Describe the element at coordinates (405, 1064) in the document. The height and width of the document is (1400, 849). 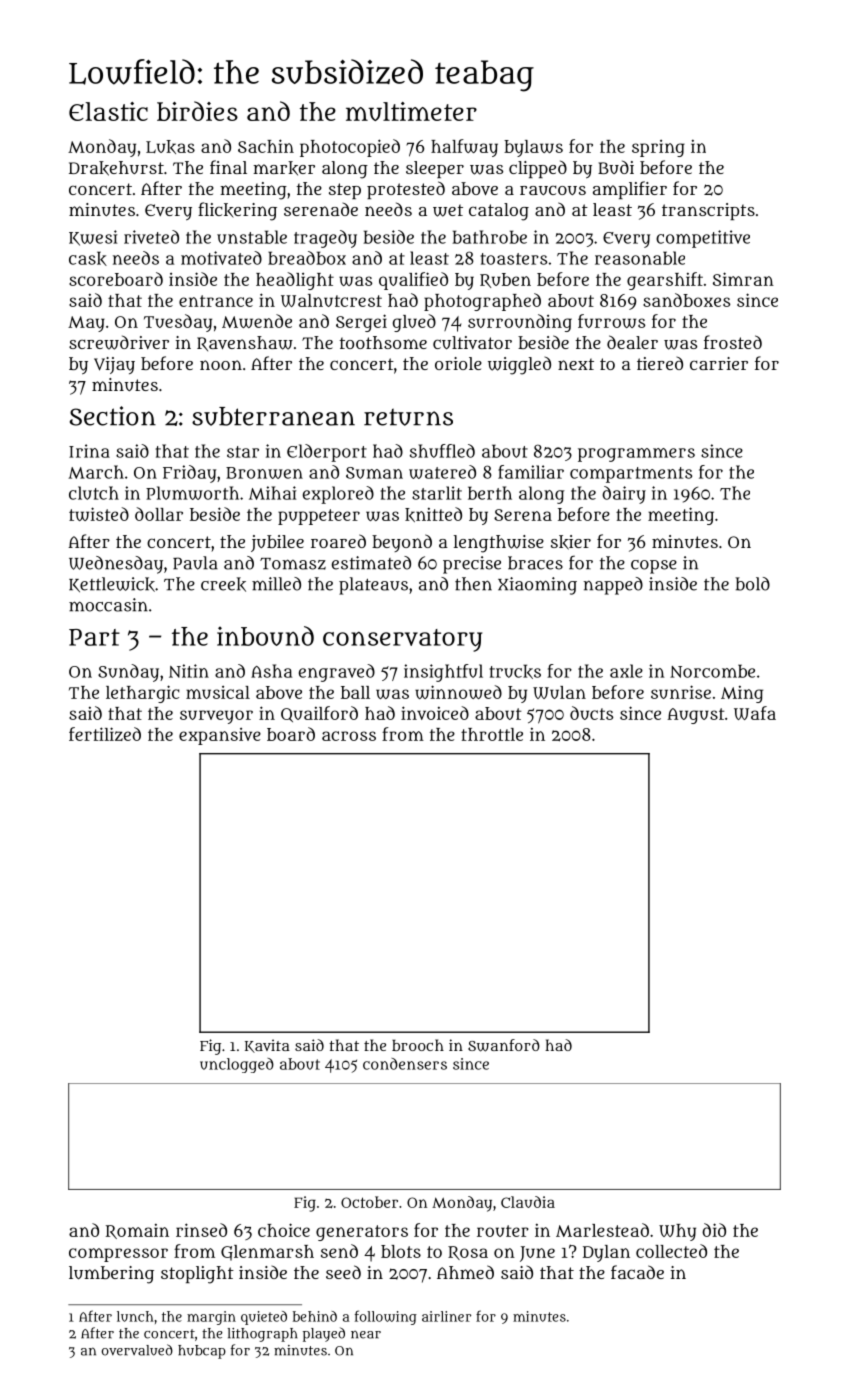
I see `condensers` at that location.
